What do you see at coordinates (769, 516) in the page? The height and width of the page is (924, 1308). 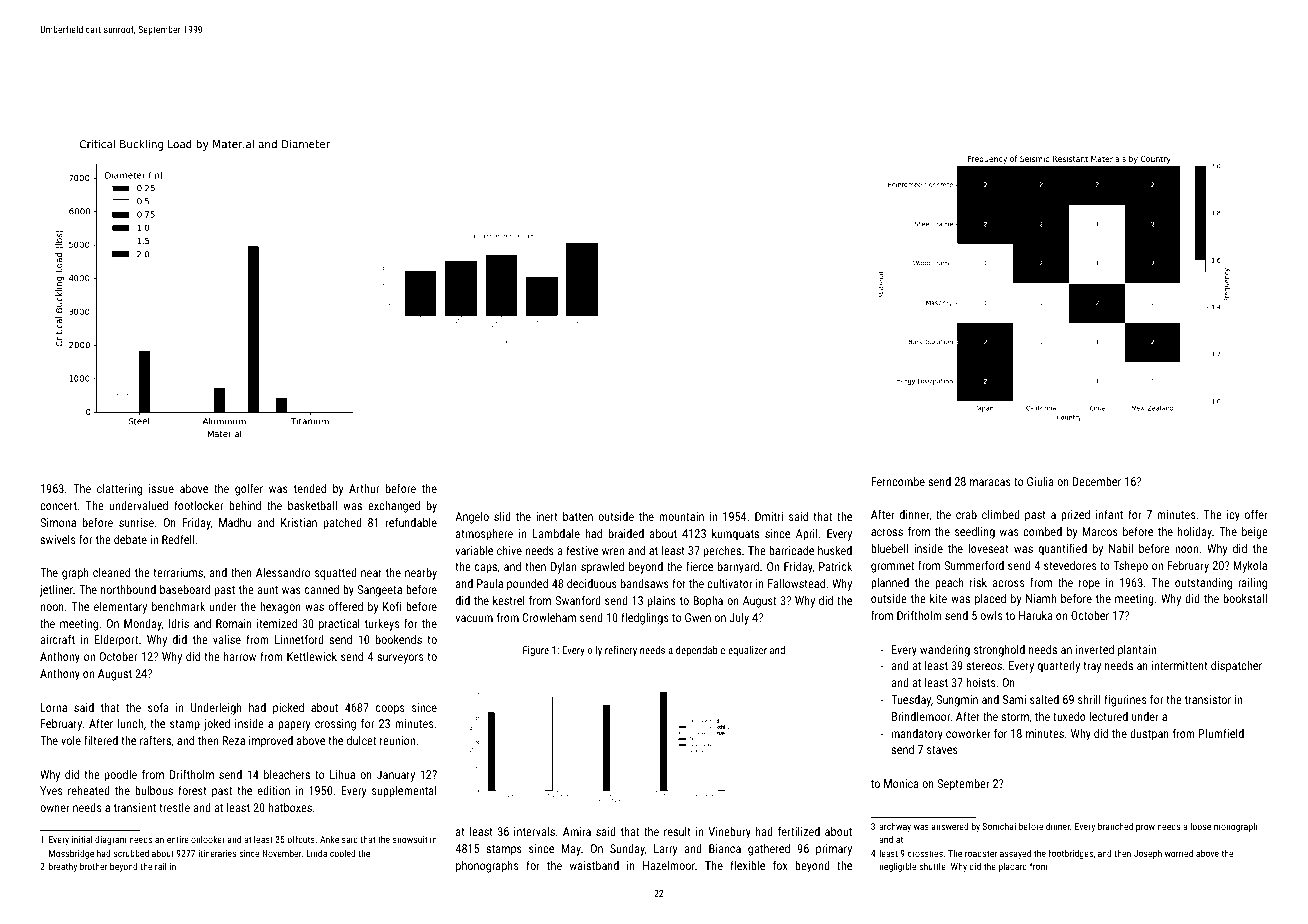 I see `Dmitri` at bounding box center [769, 516].
